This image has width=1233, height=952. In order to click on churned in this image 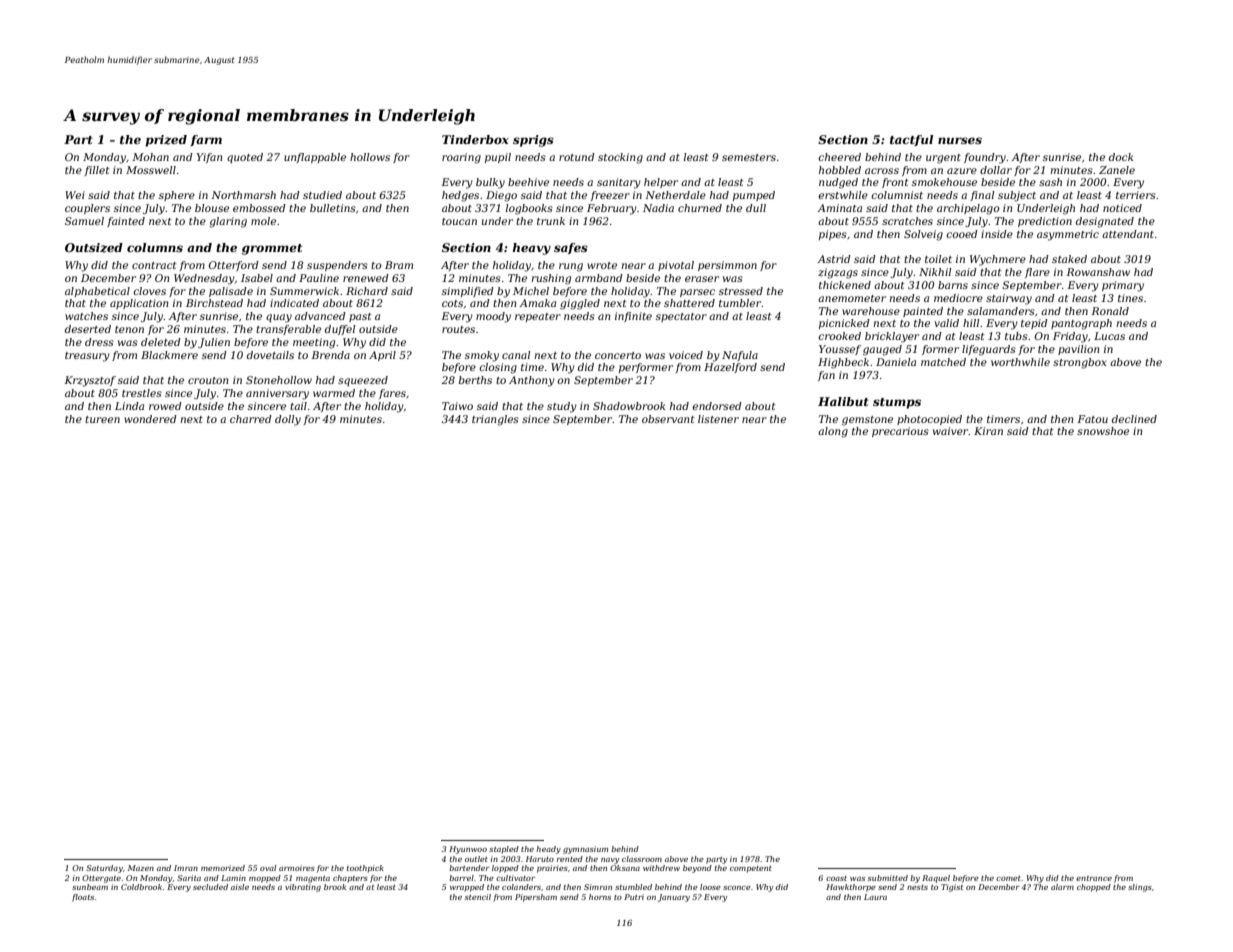, I will do `click(700, 208)`.
